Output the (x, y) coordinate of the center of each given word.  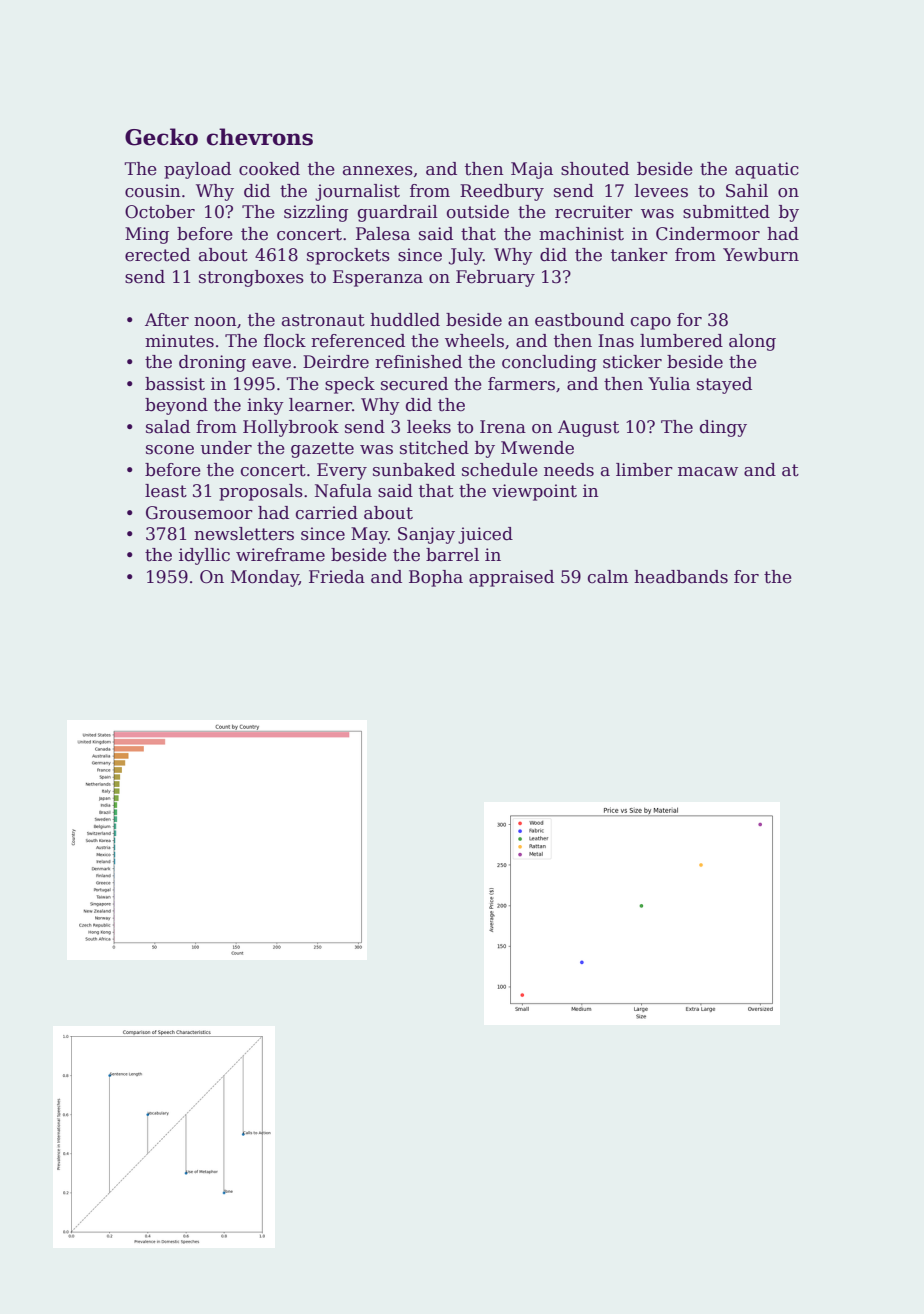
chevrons (260, 137)
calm (608, 577)
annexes (378, 171)
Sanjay (426, 535)
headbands (681, 577)
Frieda (337, 577)
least (166, 491)
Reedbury (502, 192)
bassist (175, 384)
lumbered (681, 341)
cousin (152, 191)
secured (414, 384)
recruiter (594, 212)
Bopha (436, 578)
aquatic (767, 170)
